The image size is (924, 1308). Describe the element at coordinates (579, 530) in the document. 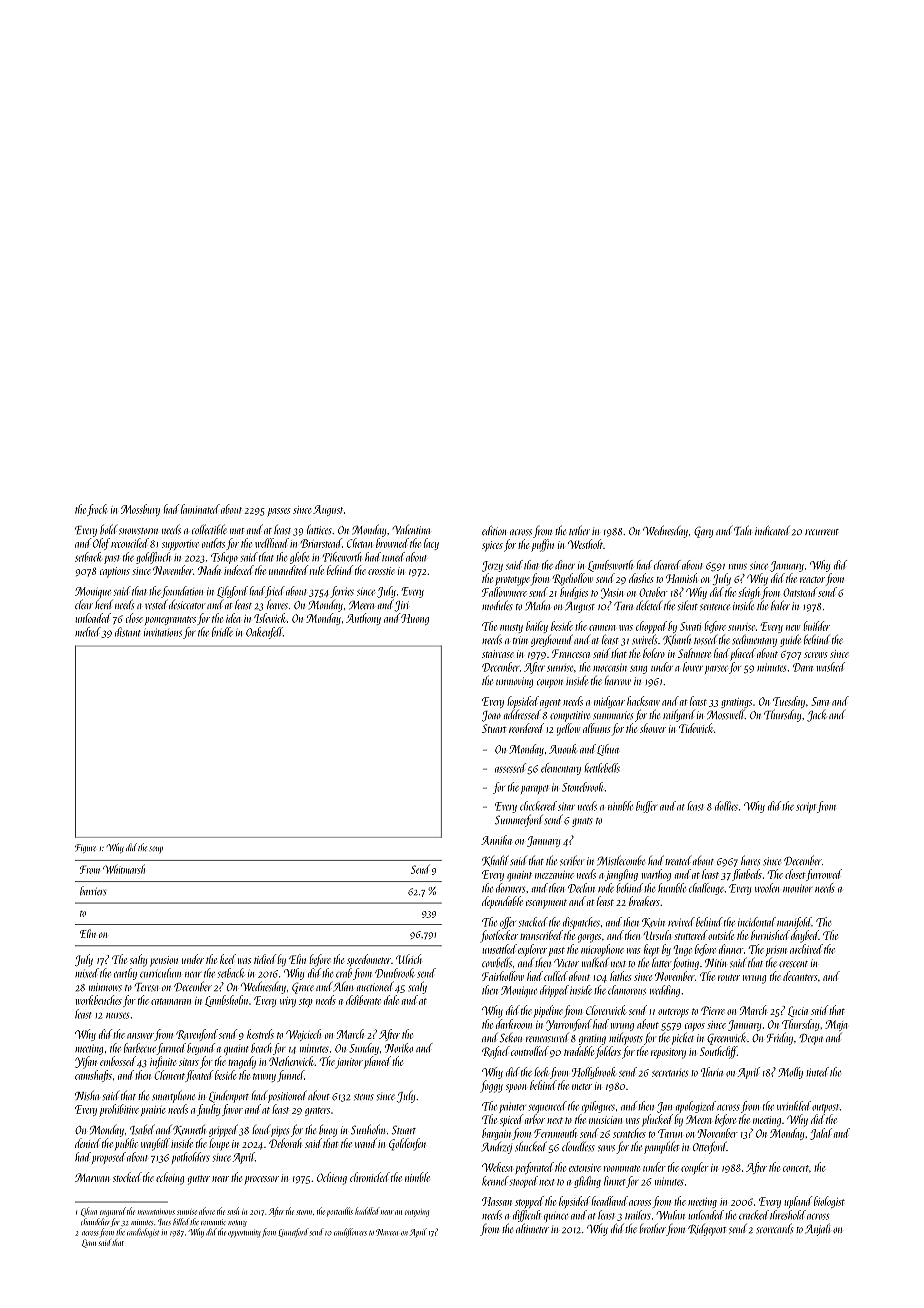

I see `tether` at that location.
